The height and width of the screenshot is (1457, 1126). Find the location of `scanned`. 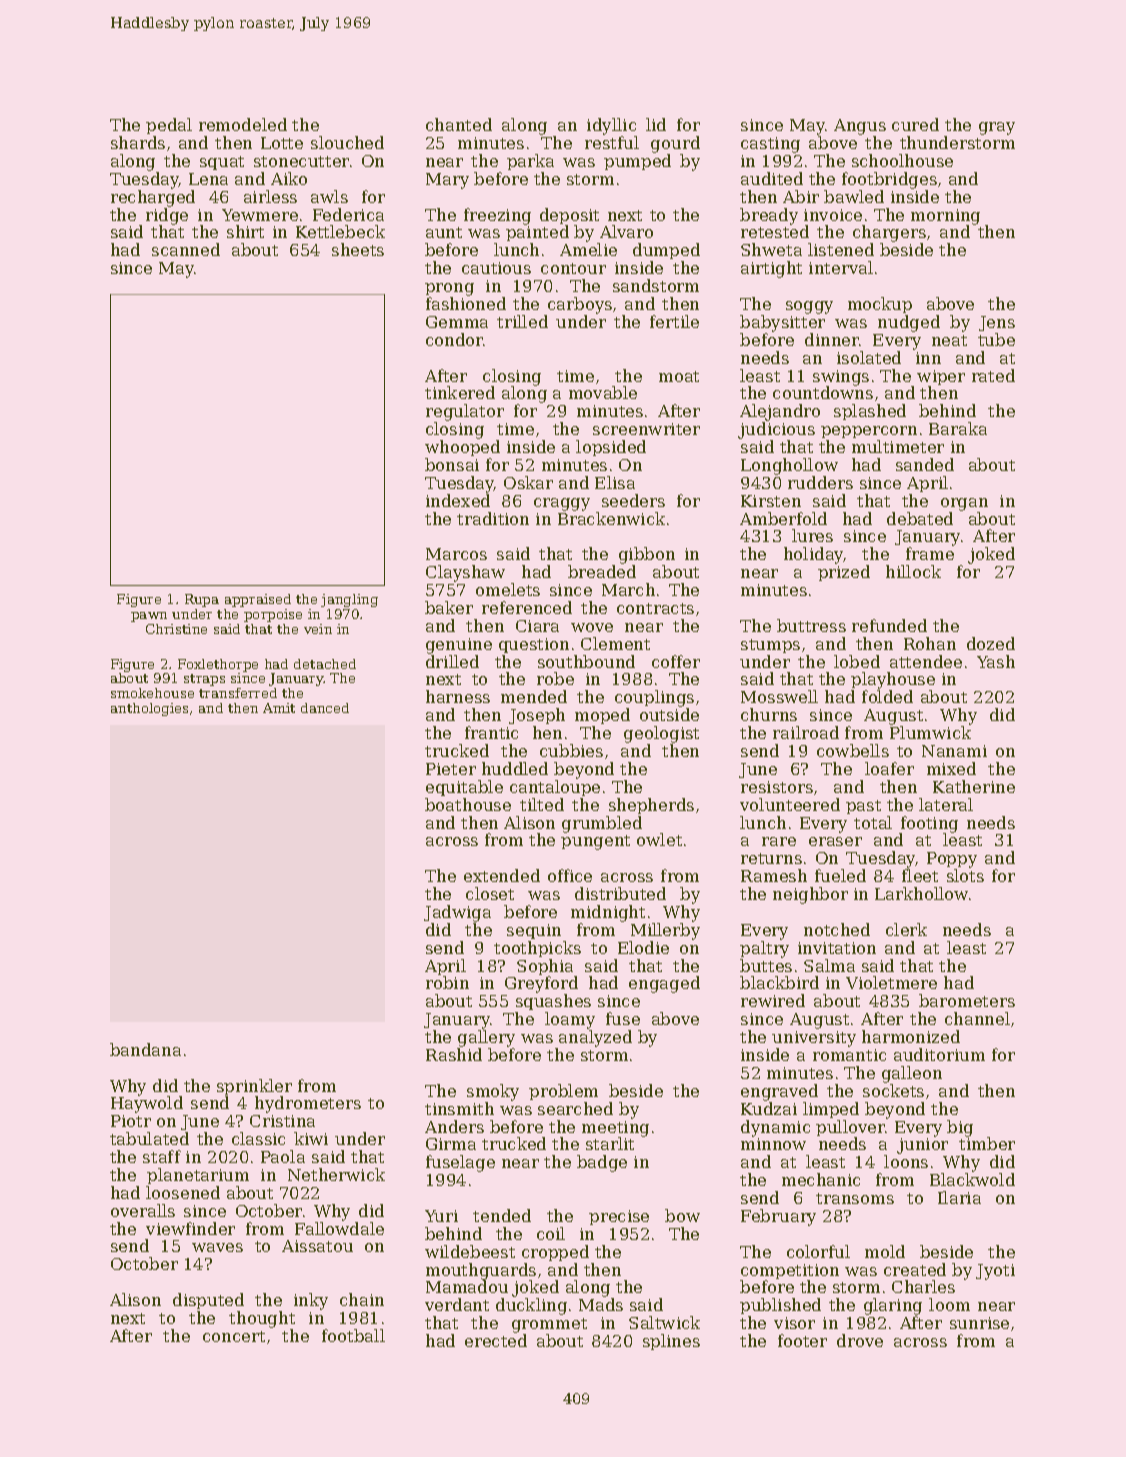

scanned is located at coordinates (186, 249).
